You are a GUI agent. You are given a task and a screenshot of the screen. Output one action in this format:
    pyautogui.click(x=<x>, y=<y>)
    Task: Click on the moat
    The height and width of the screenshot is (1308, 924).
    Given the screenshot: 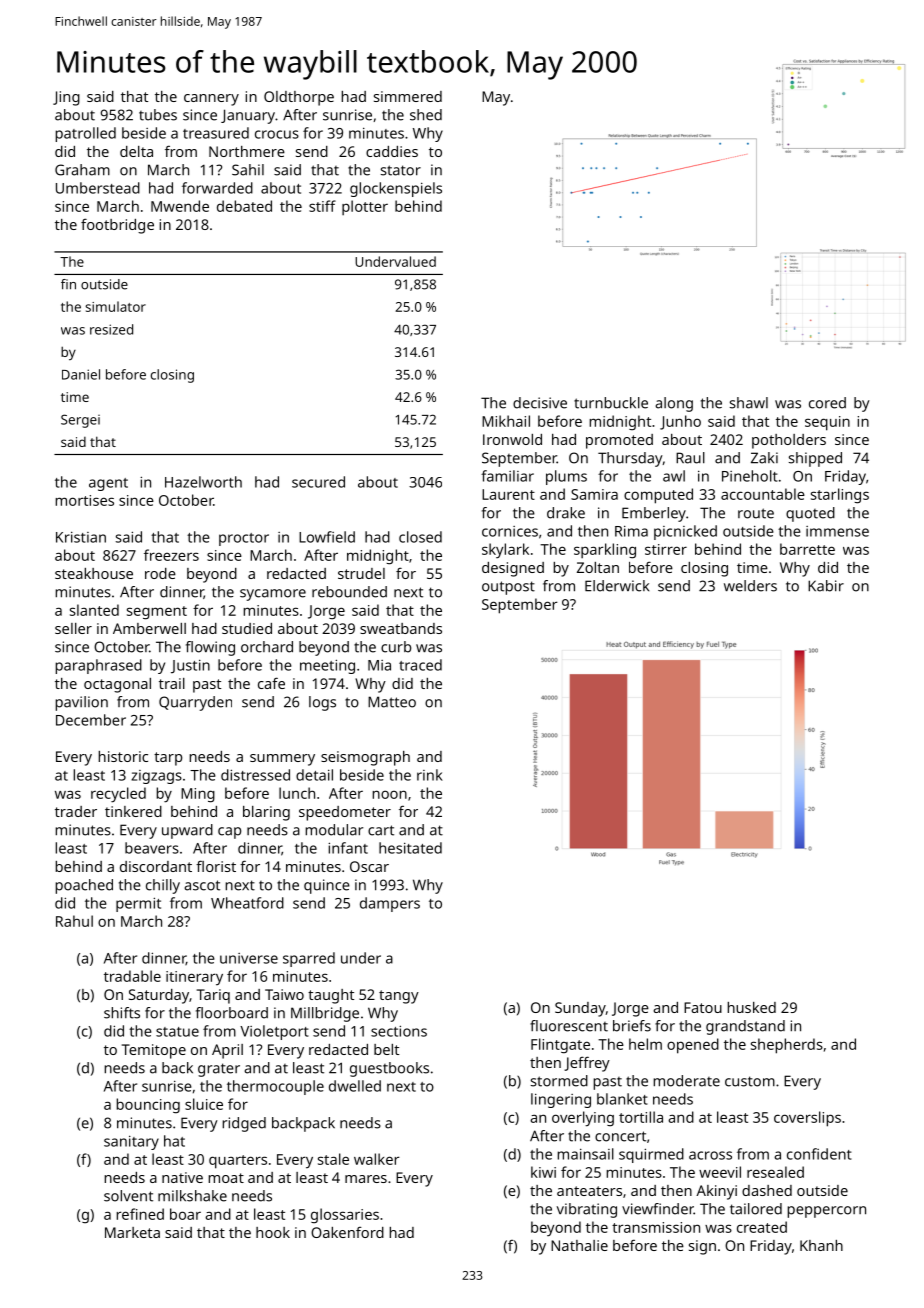 What is the action you would take?
    pyautogui.click(x=226, y=1178)
